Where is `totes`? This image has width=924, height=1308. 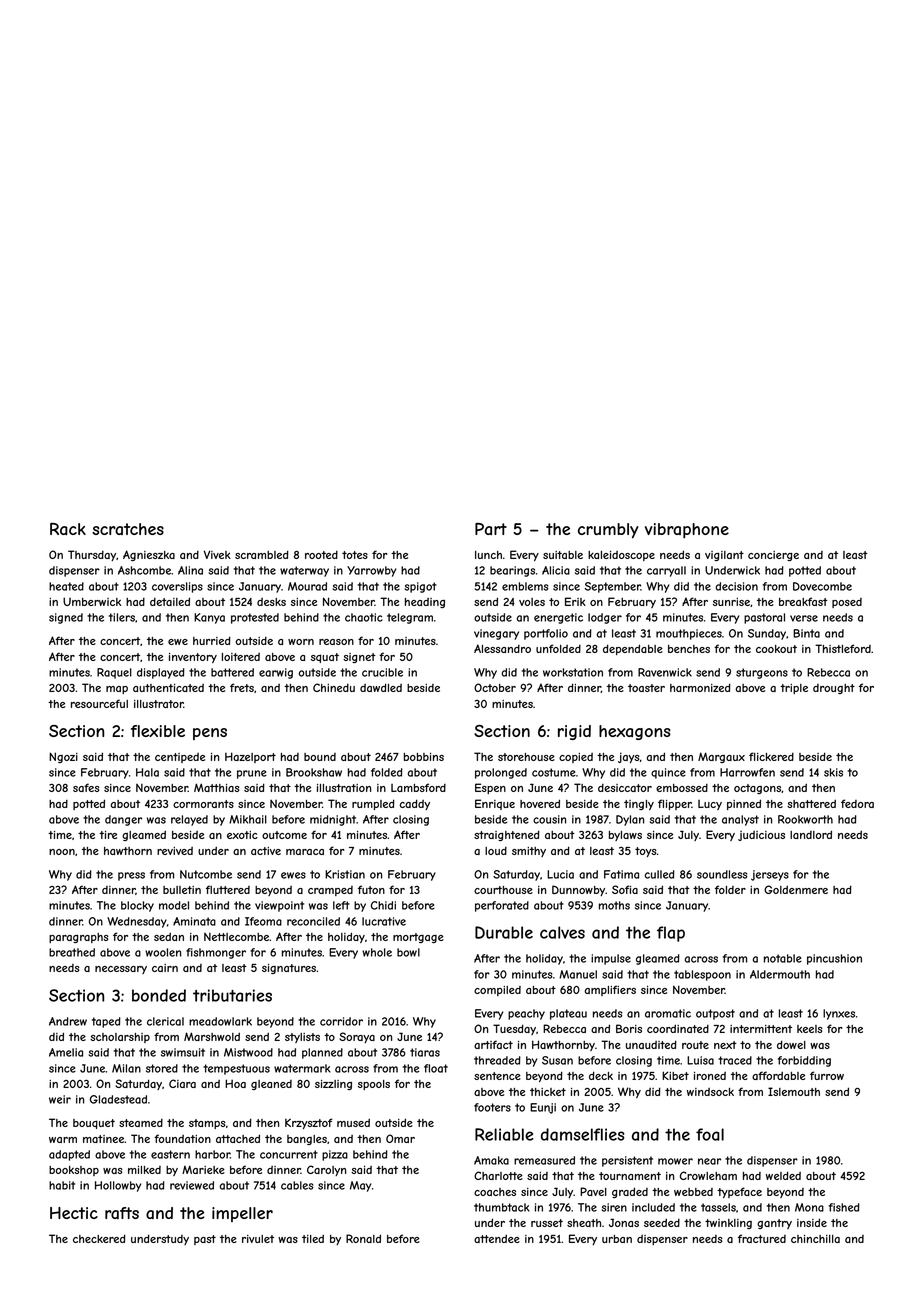
totes is located at coordinates (355, 555).
